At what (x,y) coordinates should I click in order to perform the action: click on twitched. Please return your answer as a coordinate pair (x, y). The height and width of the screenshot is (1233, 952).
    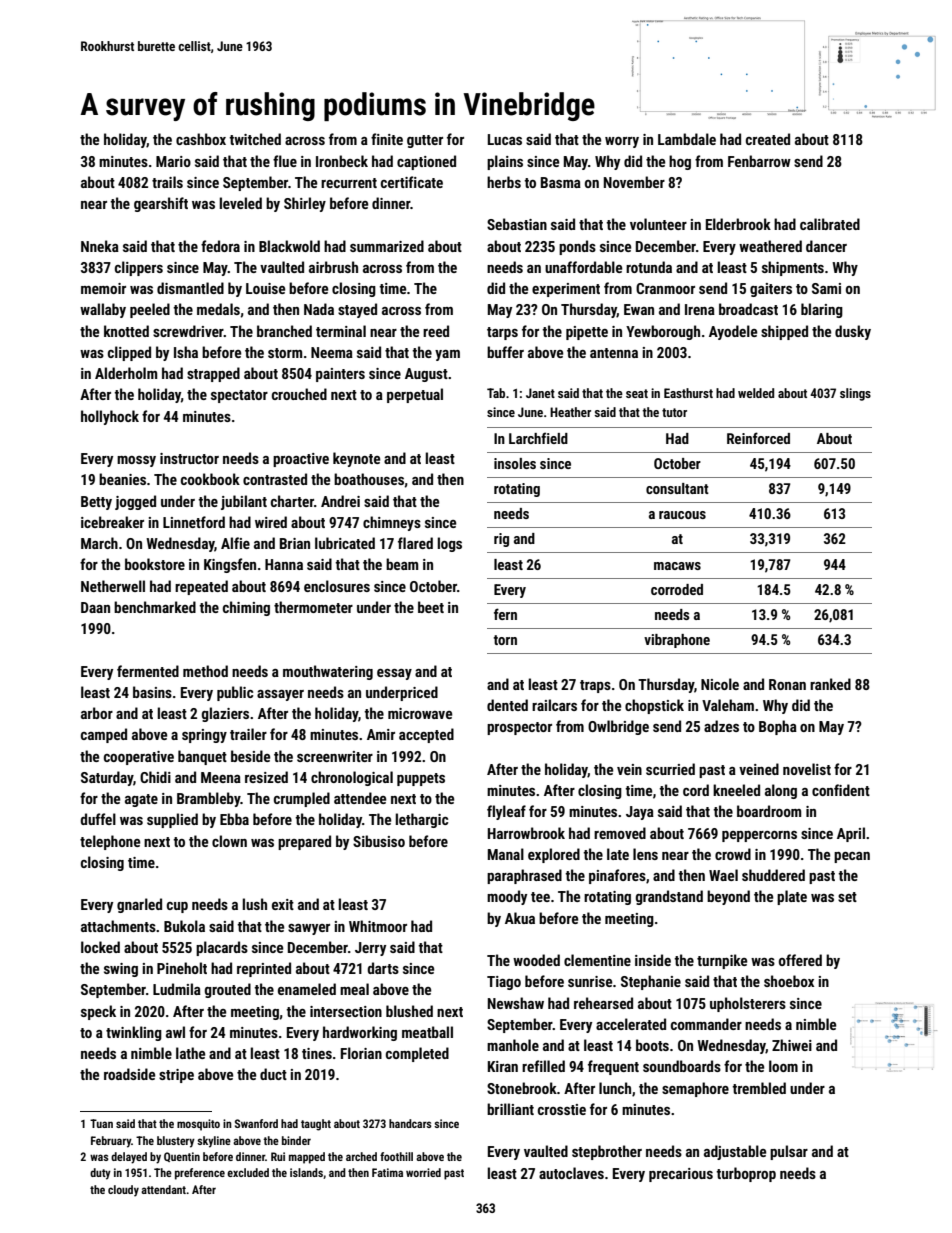
    Looking at the image, I should click on (255, 139).
